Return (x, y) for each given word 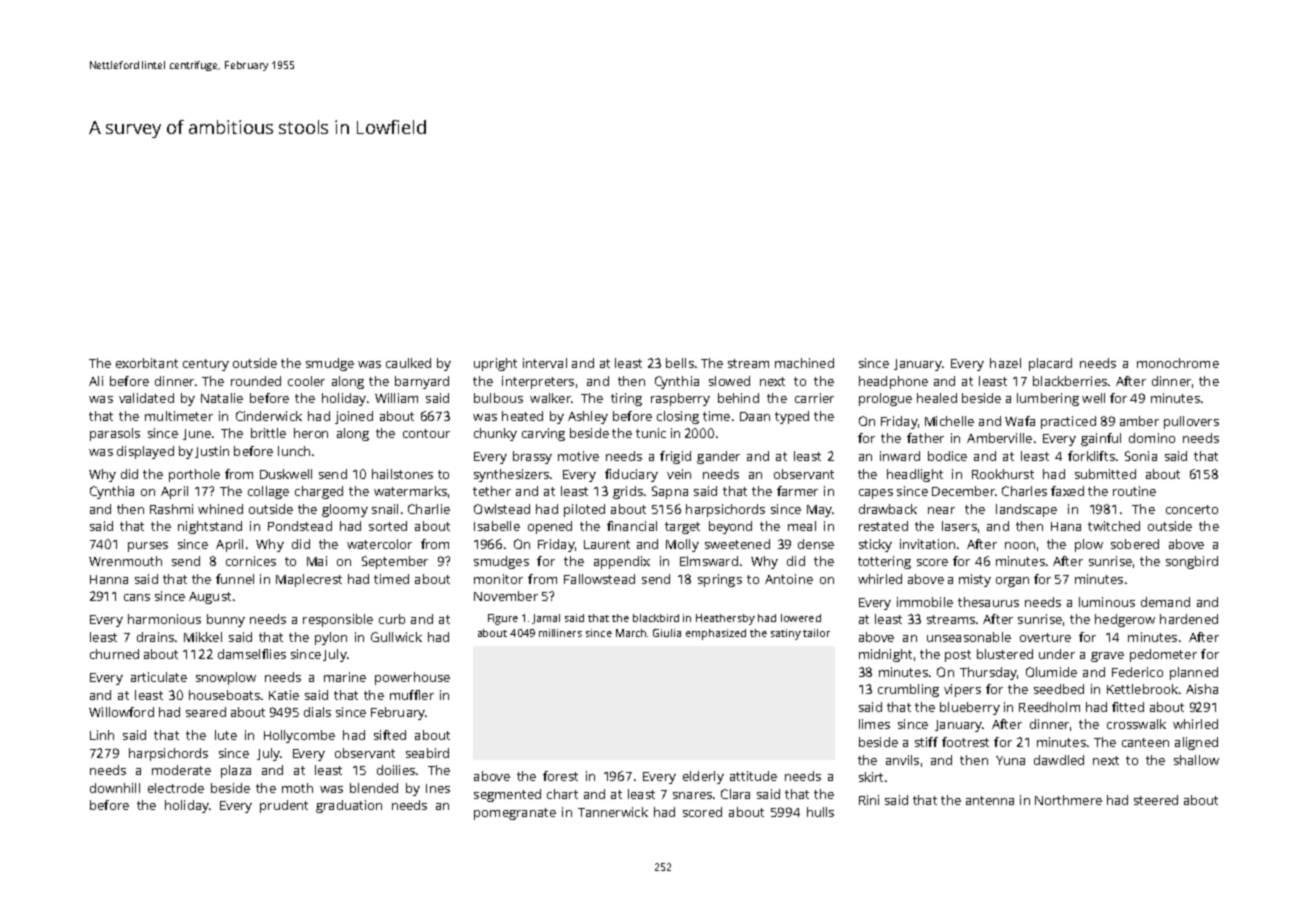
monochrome (1178, 363)
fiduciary (631, 475)
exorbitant (147, 363)
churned (114, 654)
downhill (115, 788)
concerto (1192, 509)
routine (1134, 491)
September (395, 562)
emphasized (716, 634)
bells (680, 363)
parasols (115, 434)
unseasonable (969, 637)
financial (632, 526)
